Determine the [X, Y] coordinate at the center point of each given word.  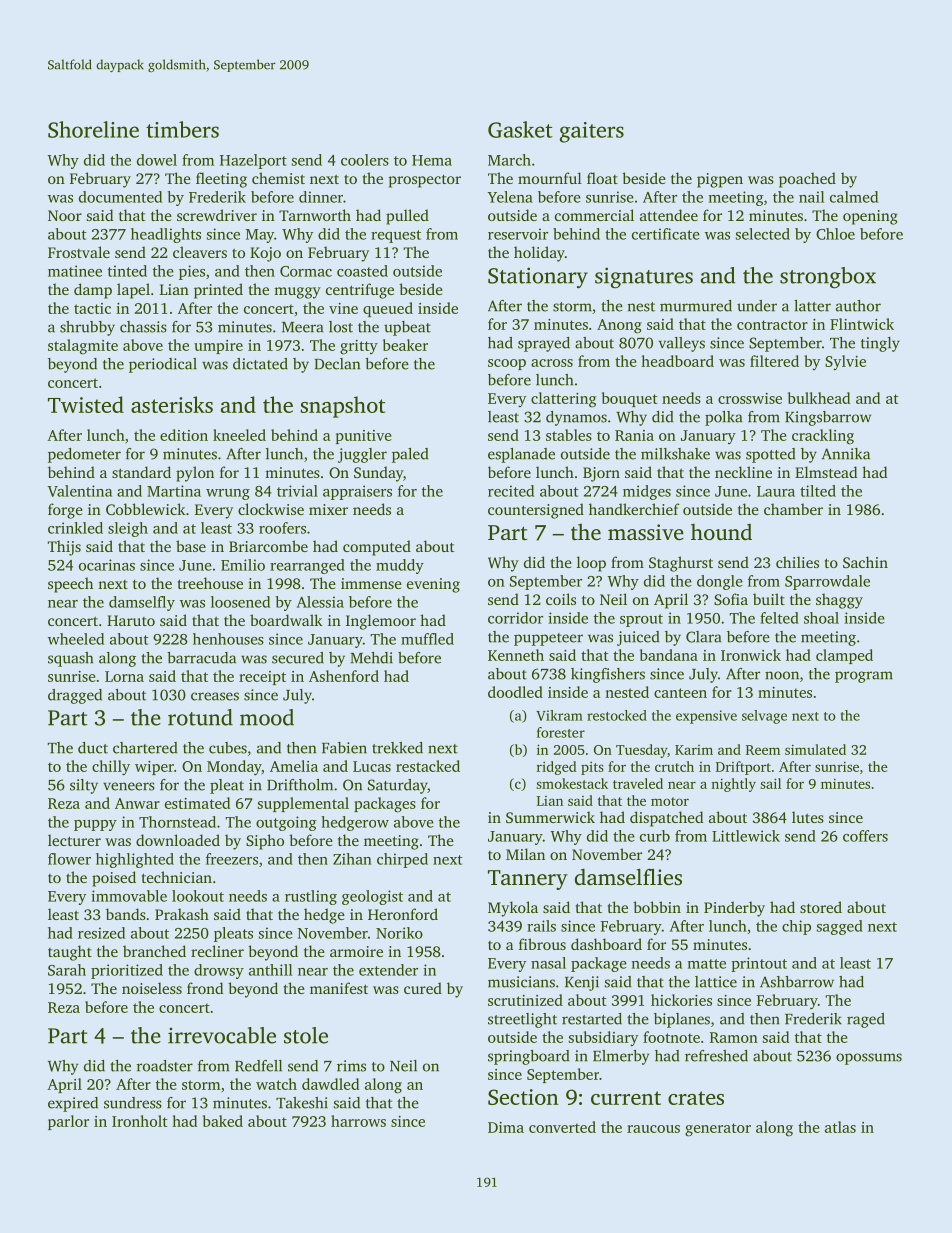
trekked [397, 748]
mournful [550, 178]
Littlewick [746, 836]
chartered [145, 748]
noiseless [152, 988]
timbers [182, 129]
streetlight [522, 1020]
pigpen [720, 180]
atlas [840, 1127]
